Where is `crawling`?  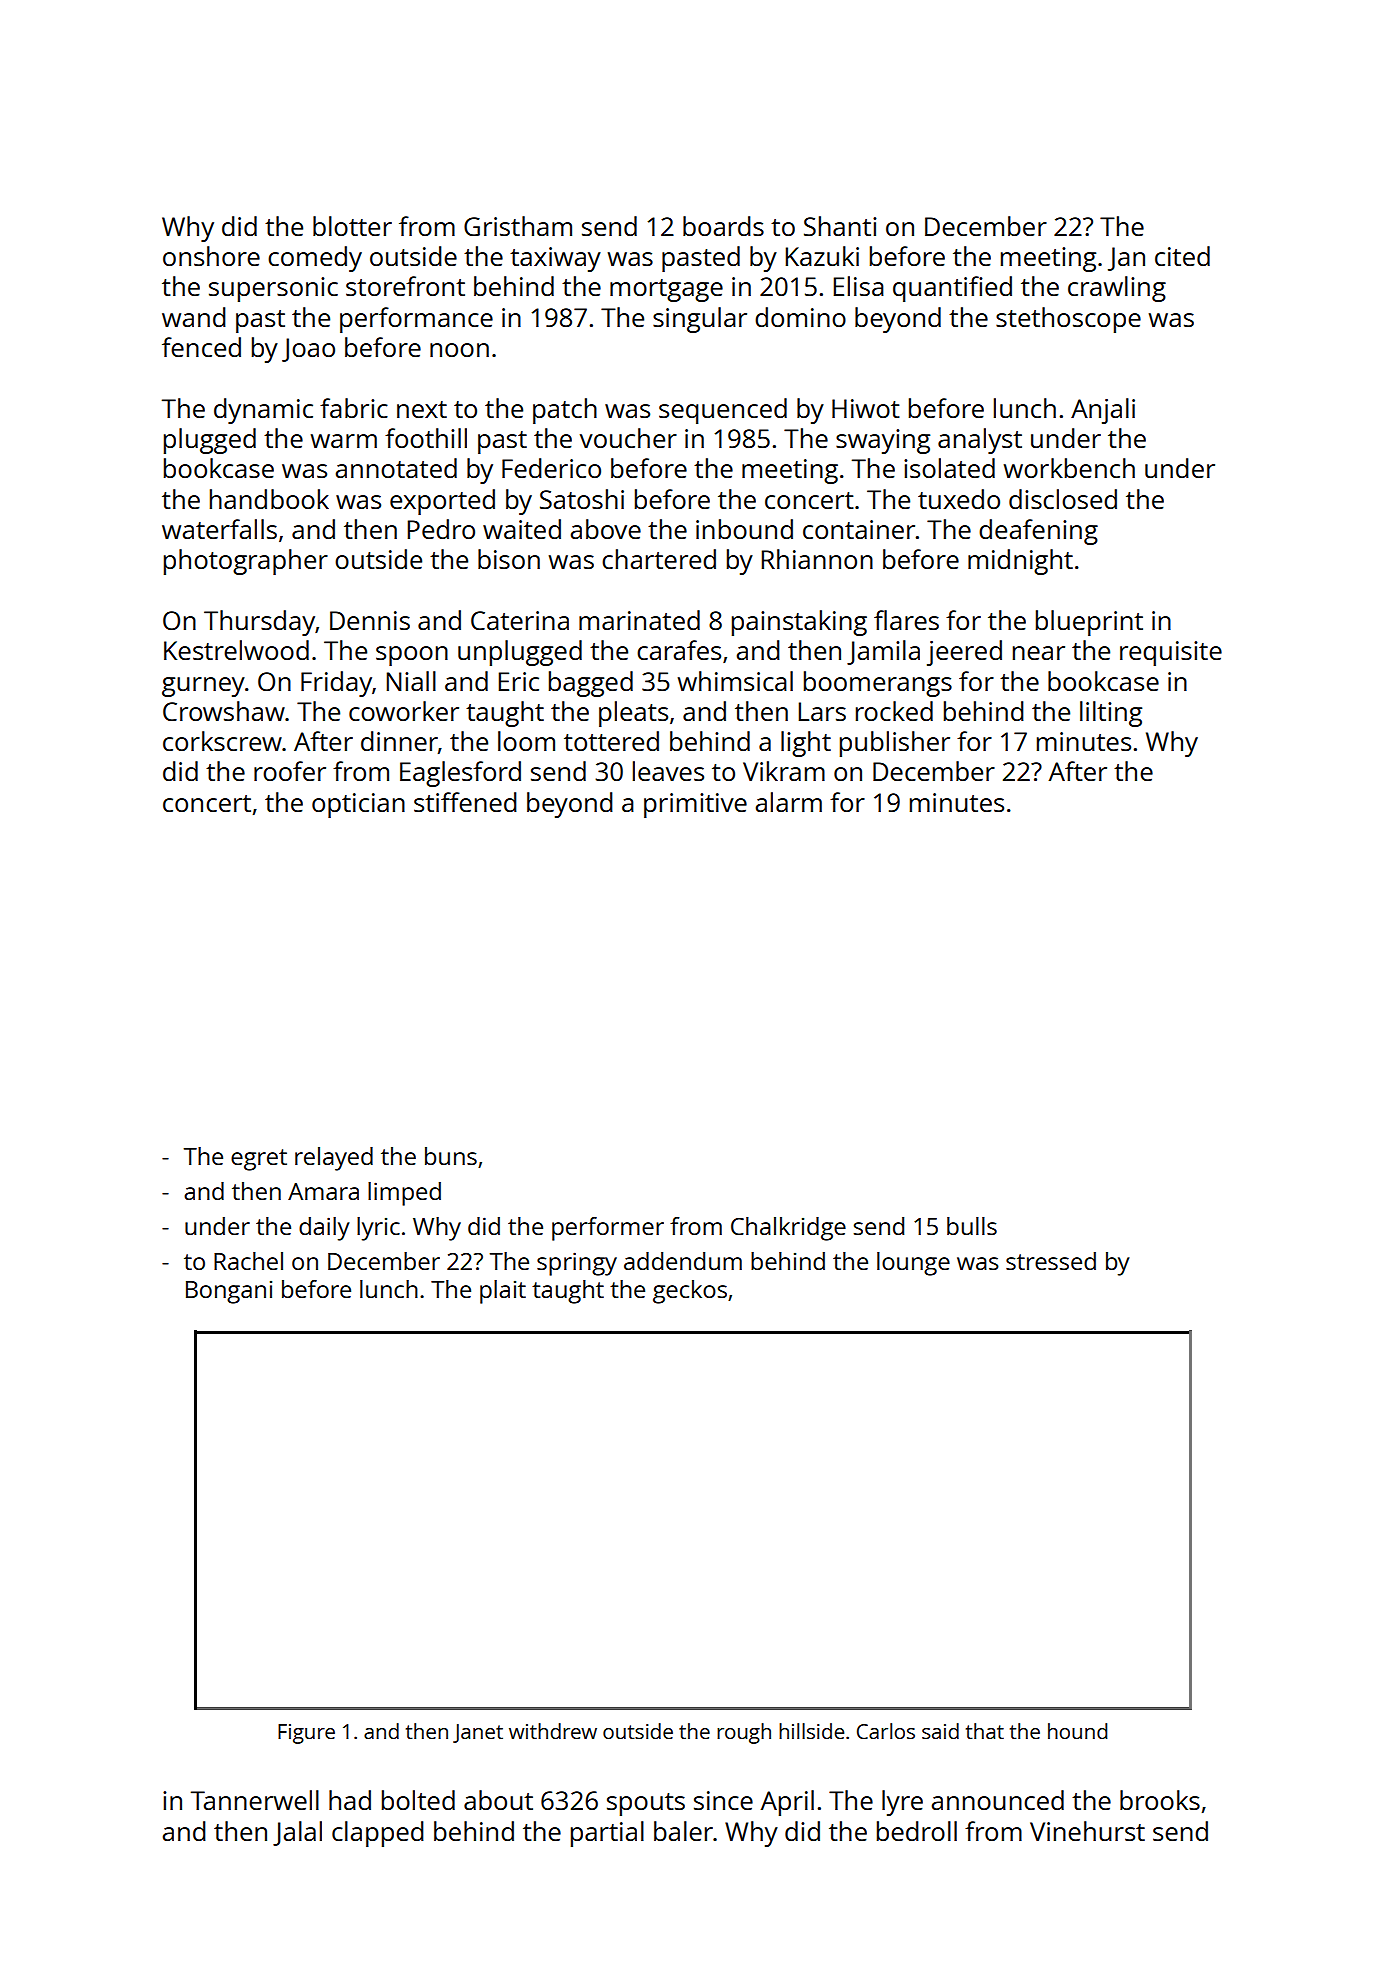 crawling is located at coordinates (1117, 289).
